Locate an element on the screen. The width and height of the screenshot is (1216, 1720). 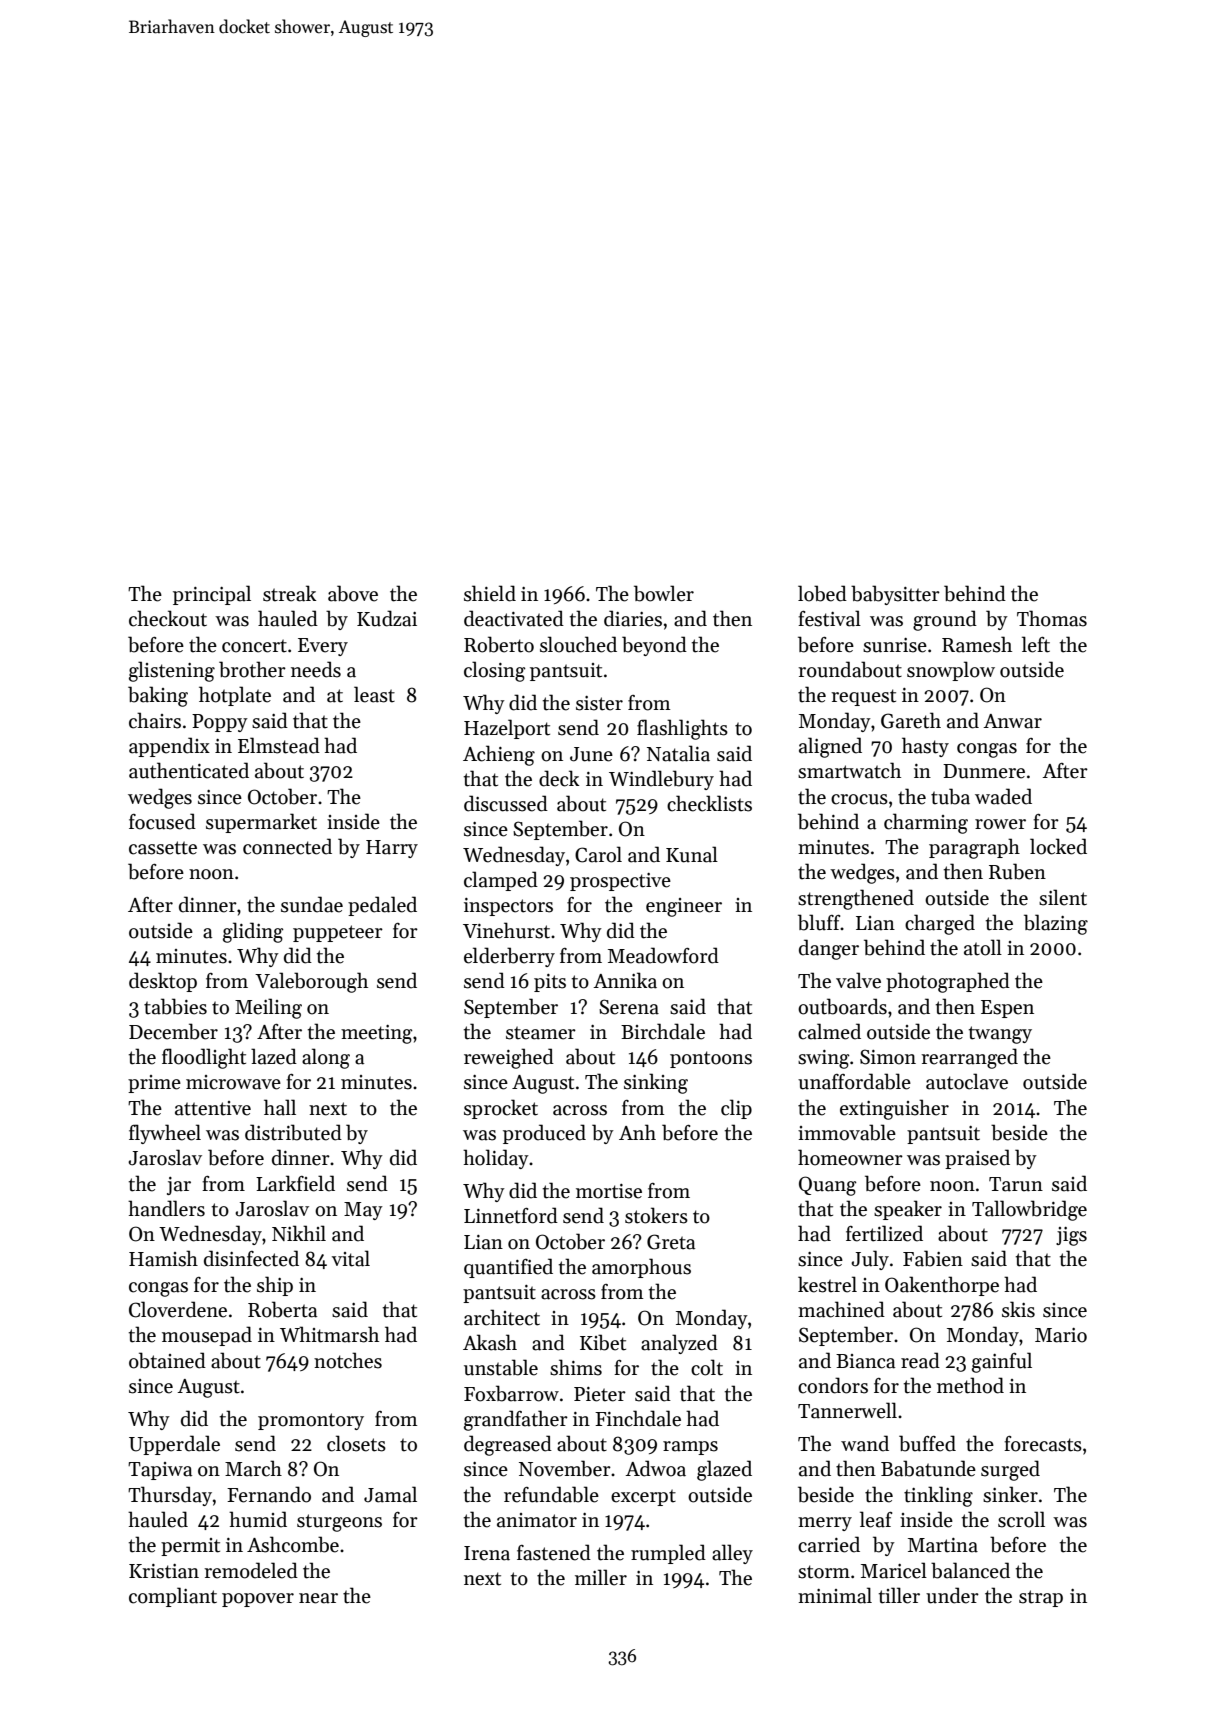
balanced is located at coordinates (970, 1570).
